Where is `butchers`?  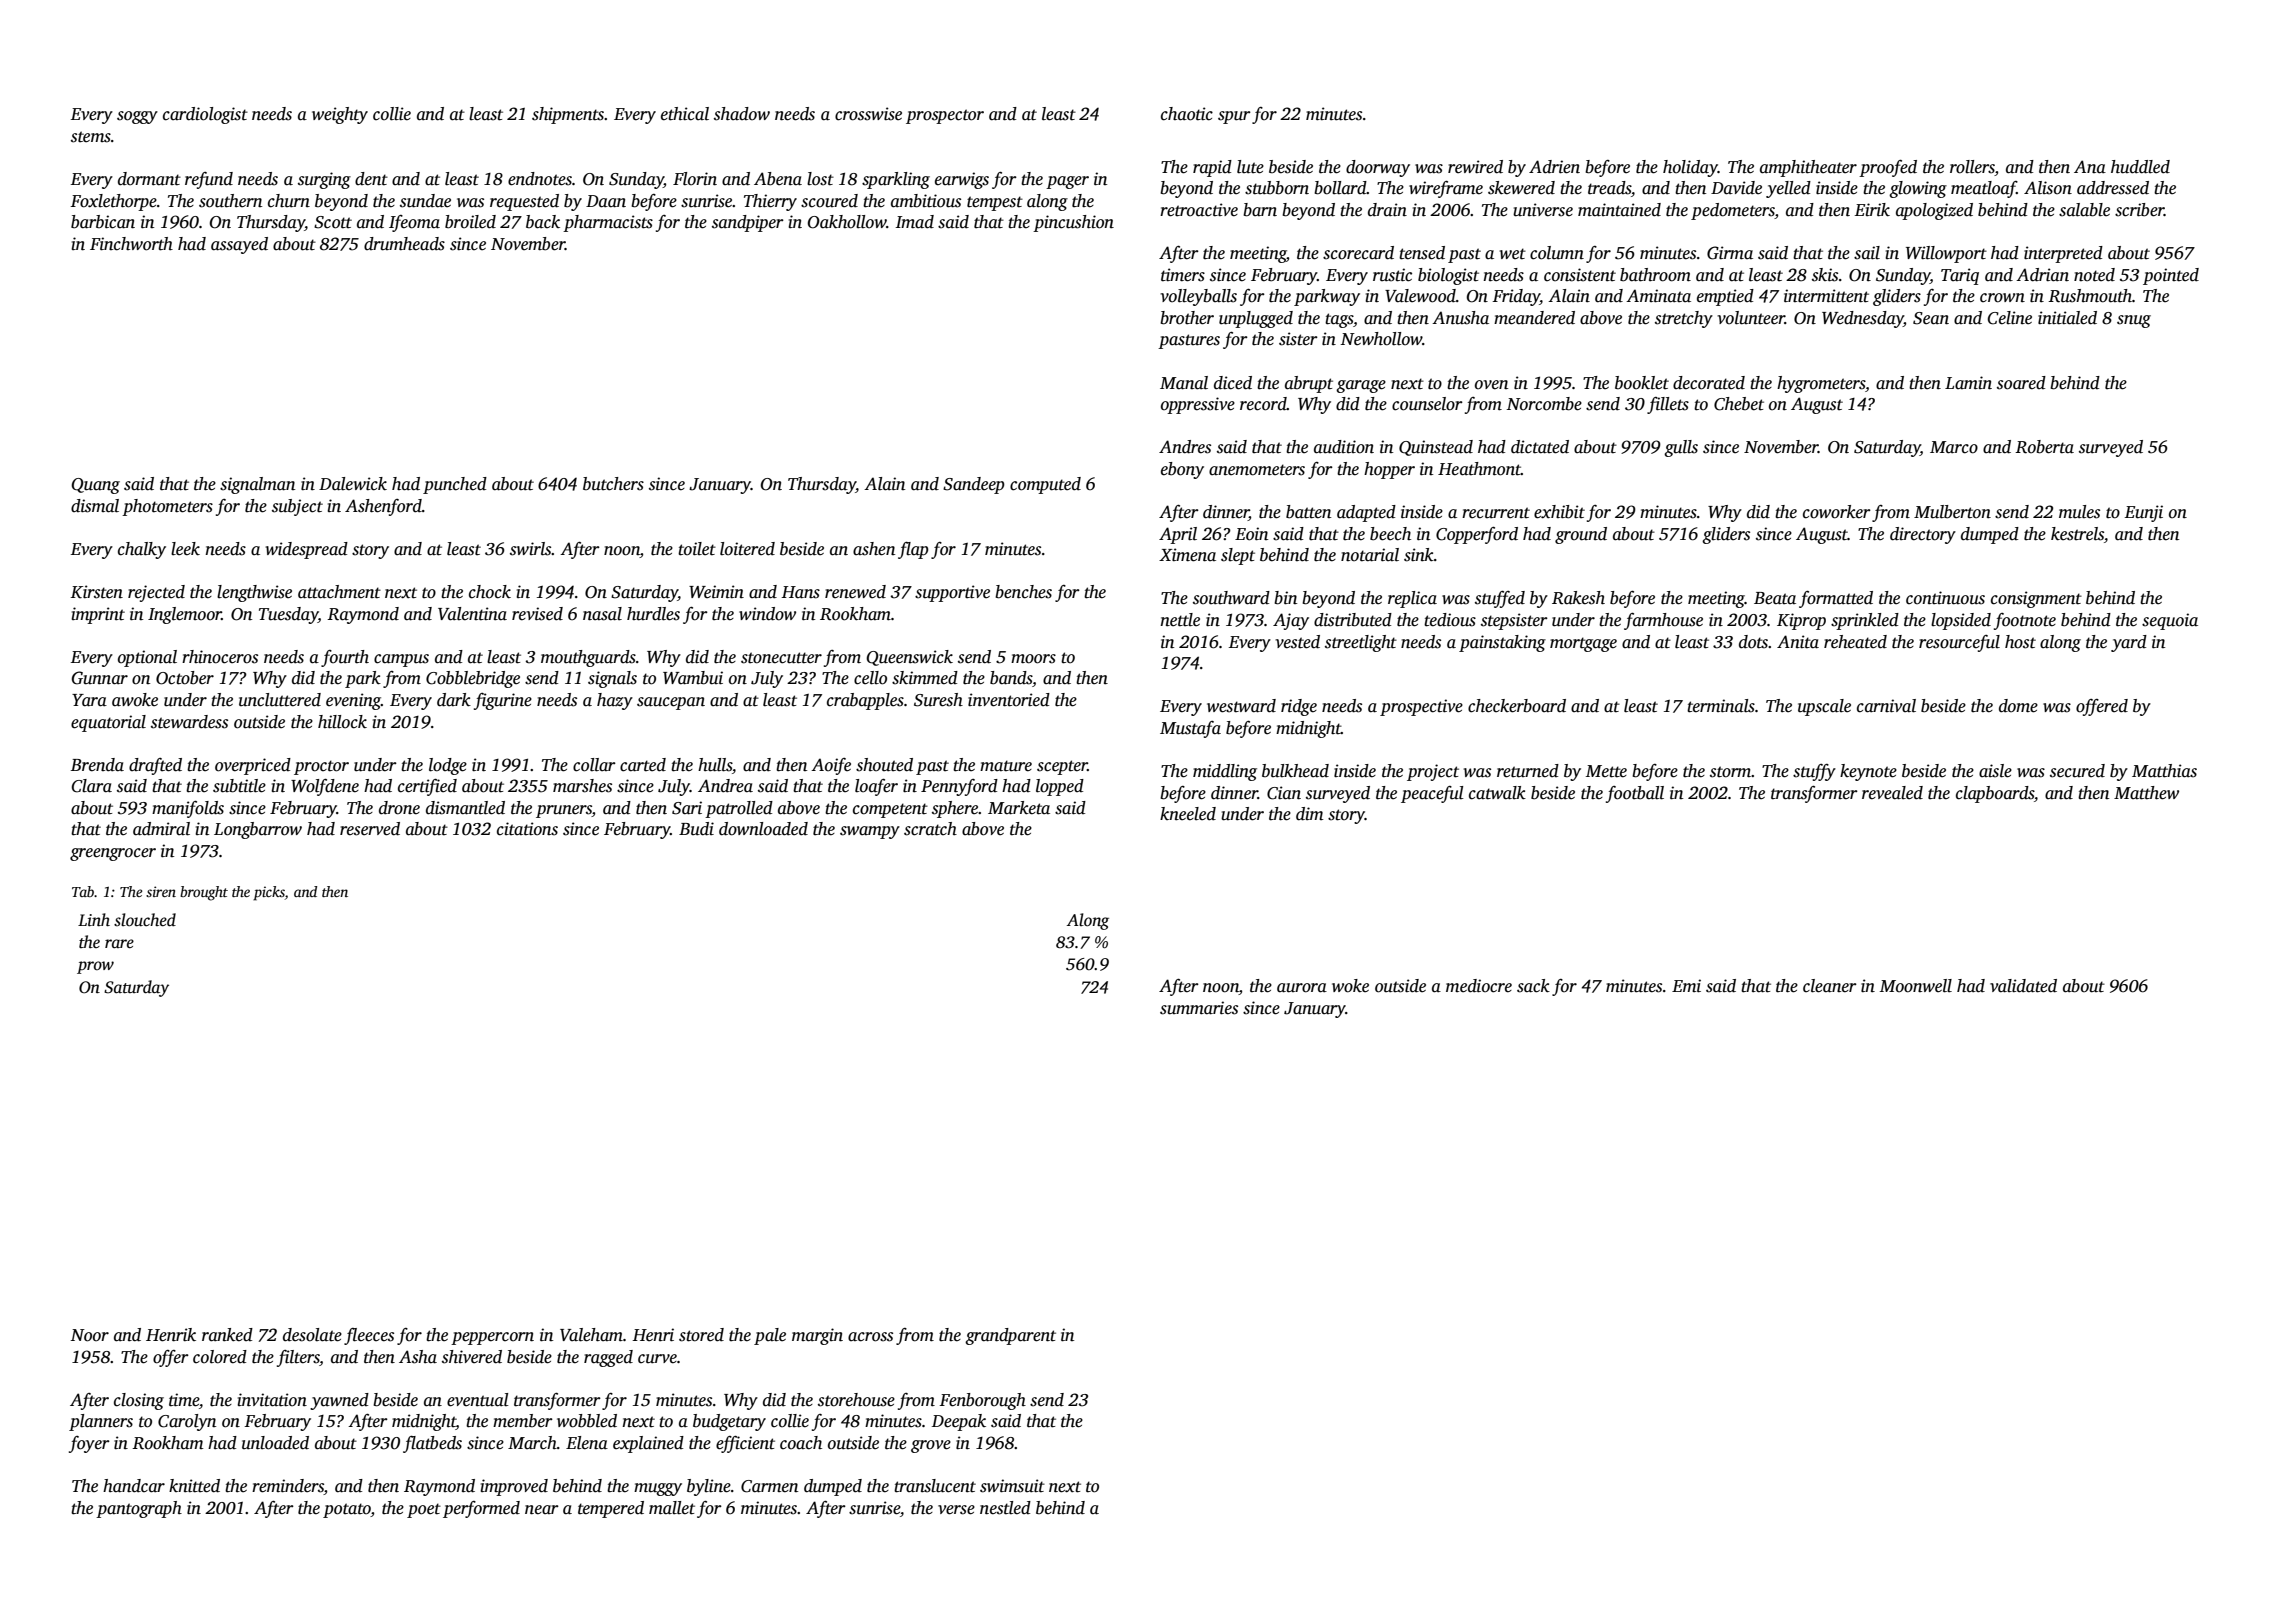 butchers is located at coordinates (613, 484).
